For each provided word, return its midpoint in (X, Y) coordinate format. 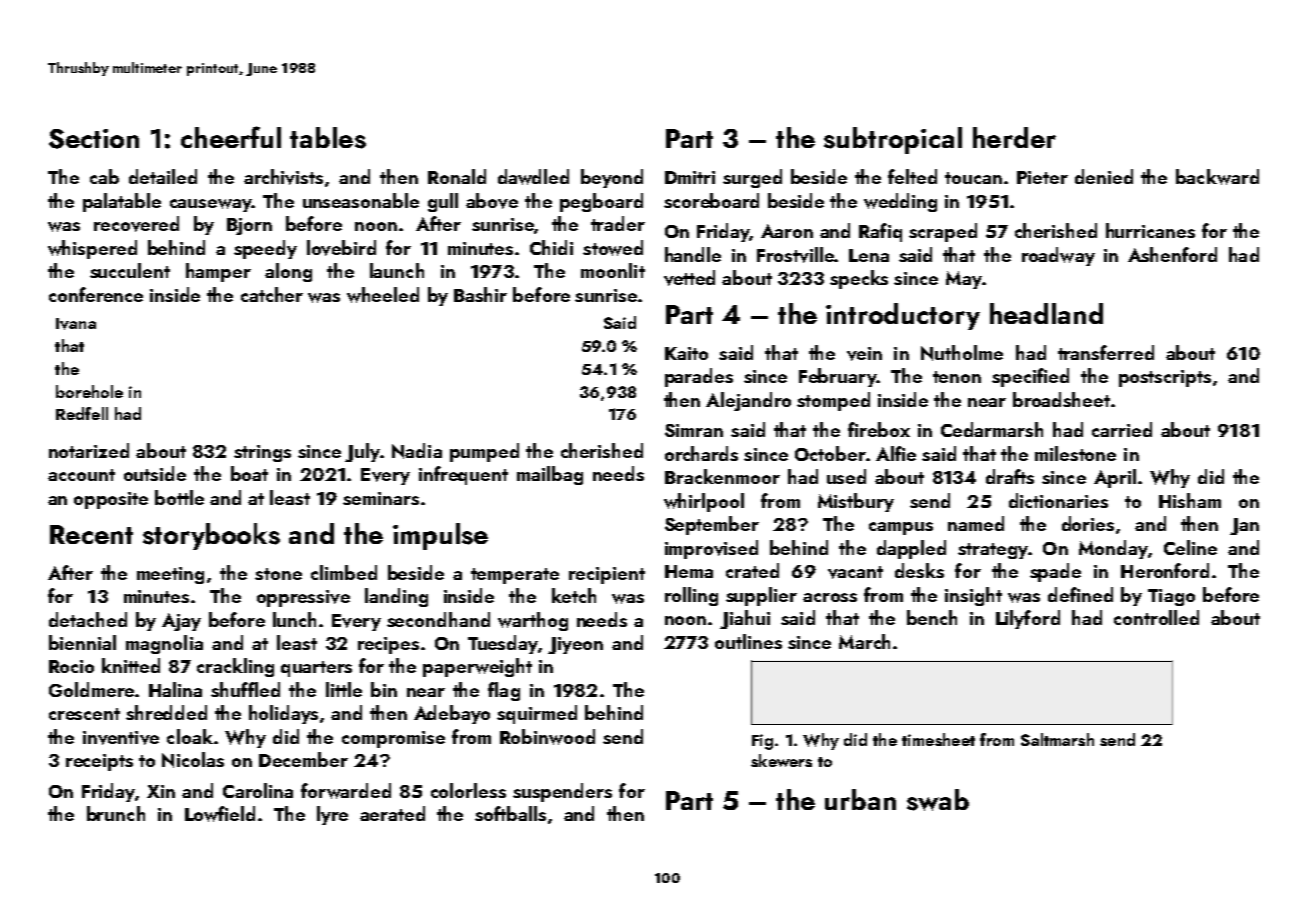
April (1115, 478)
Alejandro (748, 401)
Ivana (76, 324)
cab (104, 176)
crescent (84, 714)
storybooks (211, 536)
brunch (116, 813)
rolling (691, 596)
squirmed (537, 714)
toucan (973, 178)
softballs (510, 813)
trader (618, 223)
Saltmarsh (1057, 739)
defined (1080, 594)
